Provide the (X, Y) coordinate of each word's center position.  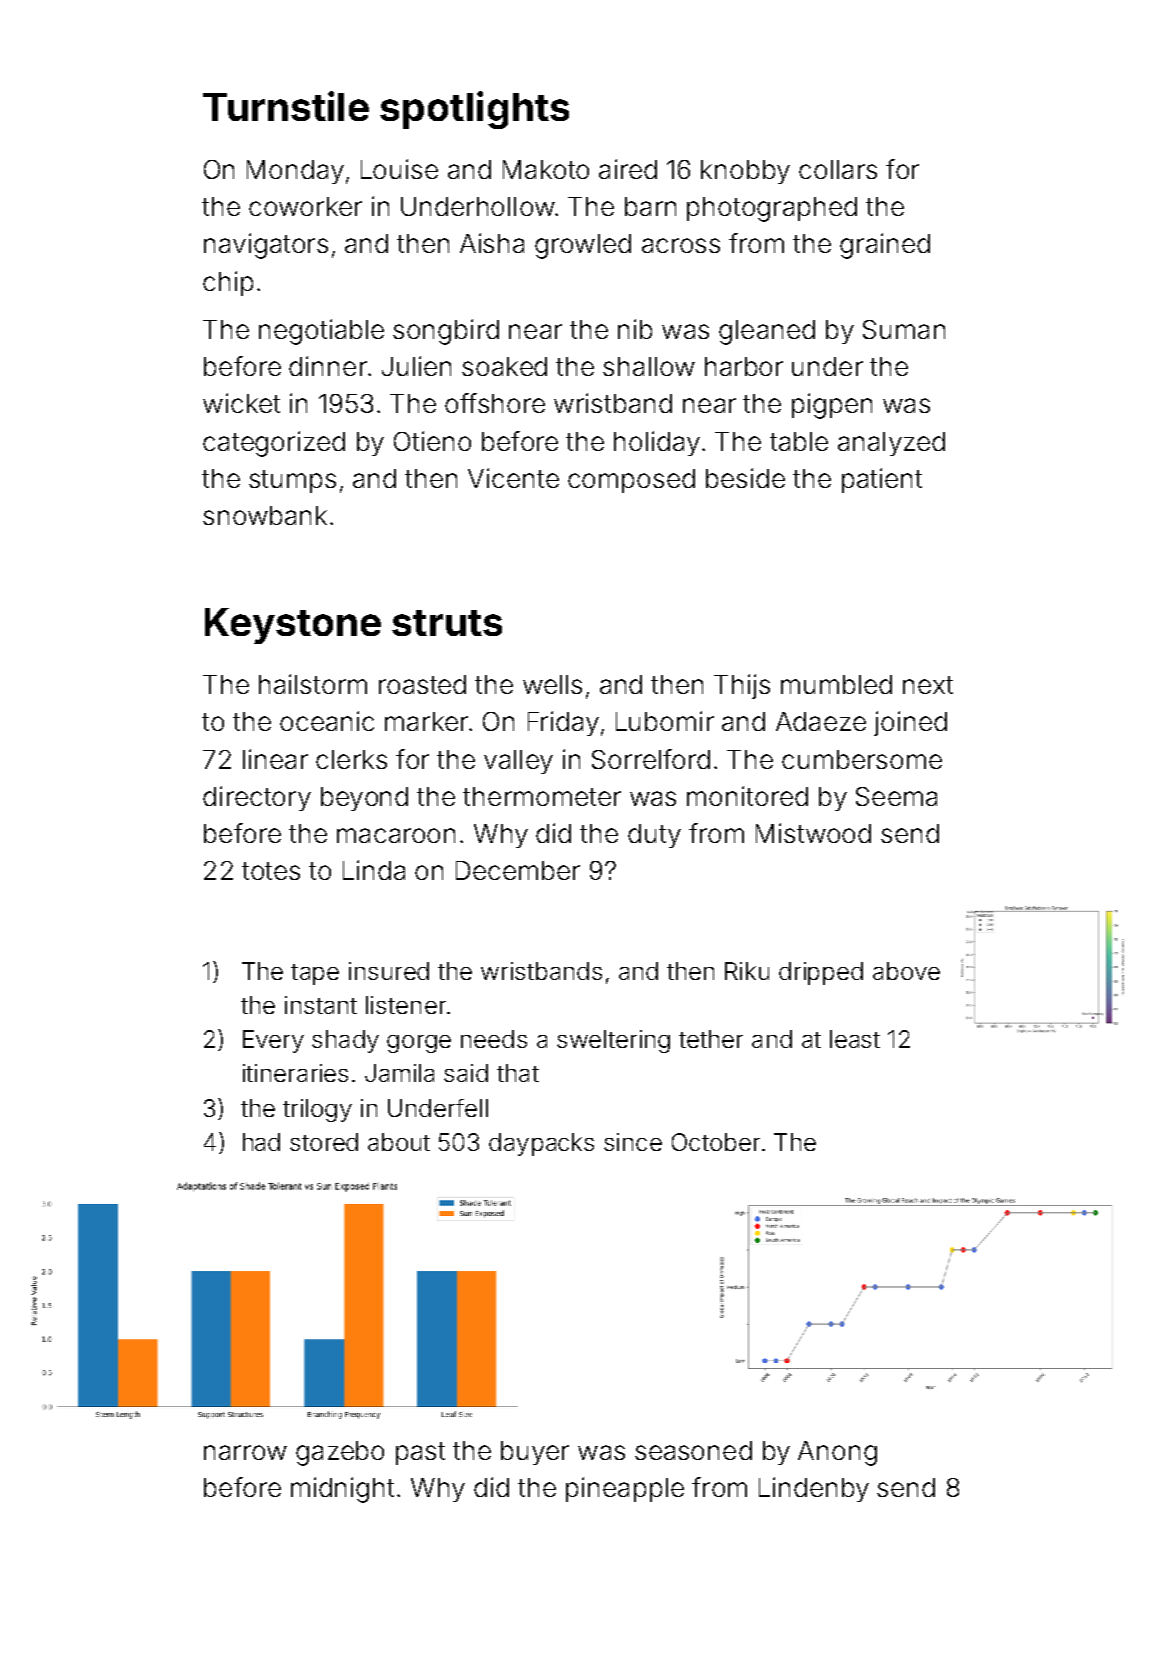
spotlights (474, 110)
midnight (342, 1490)
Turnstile (286, 106)
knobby (745, 172)
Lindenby (814, 1489)
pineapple (625, 1489)
